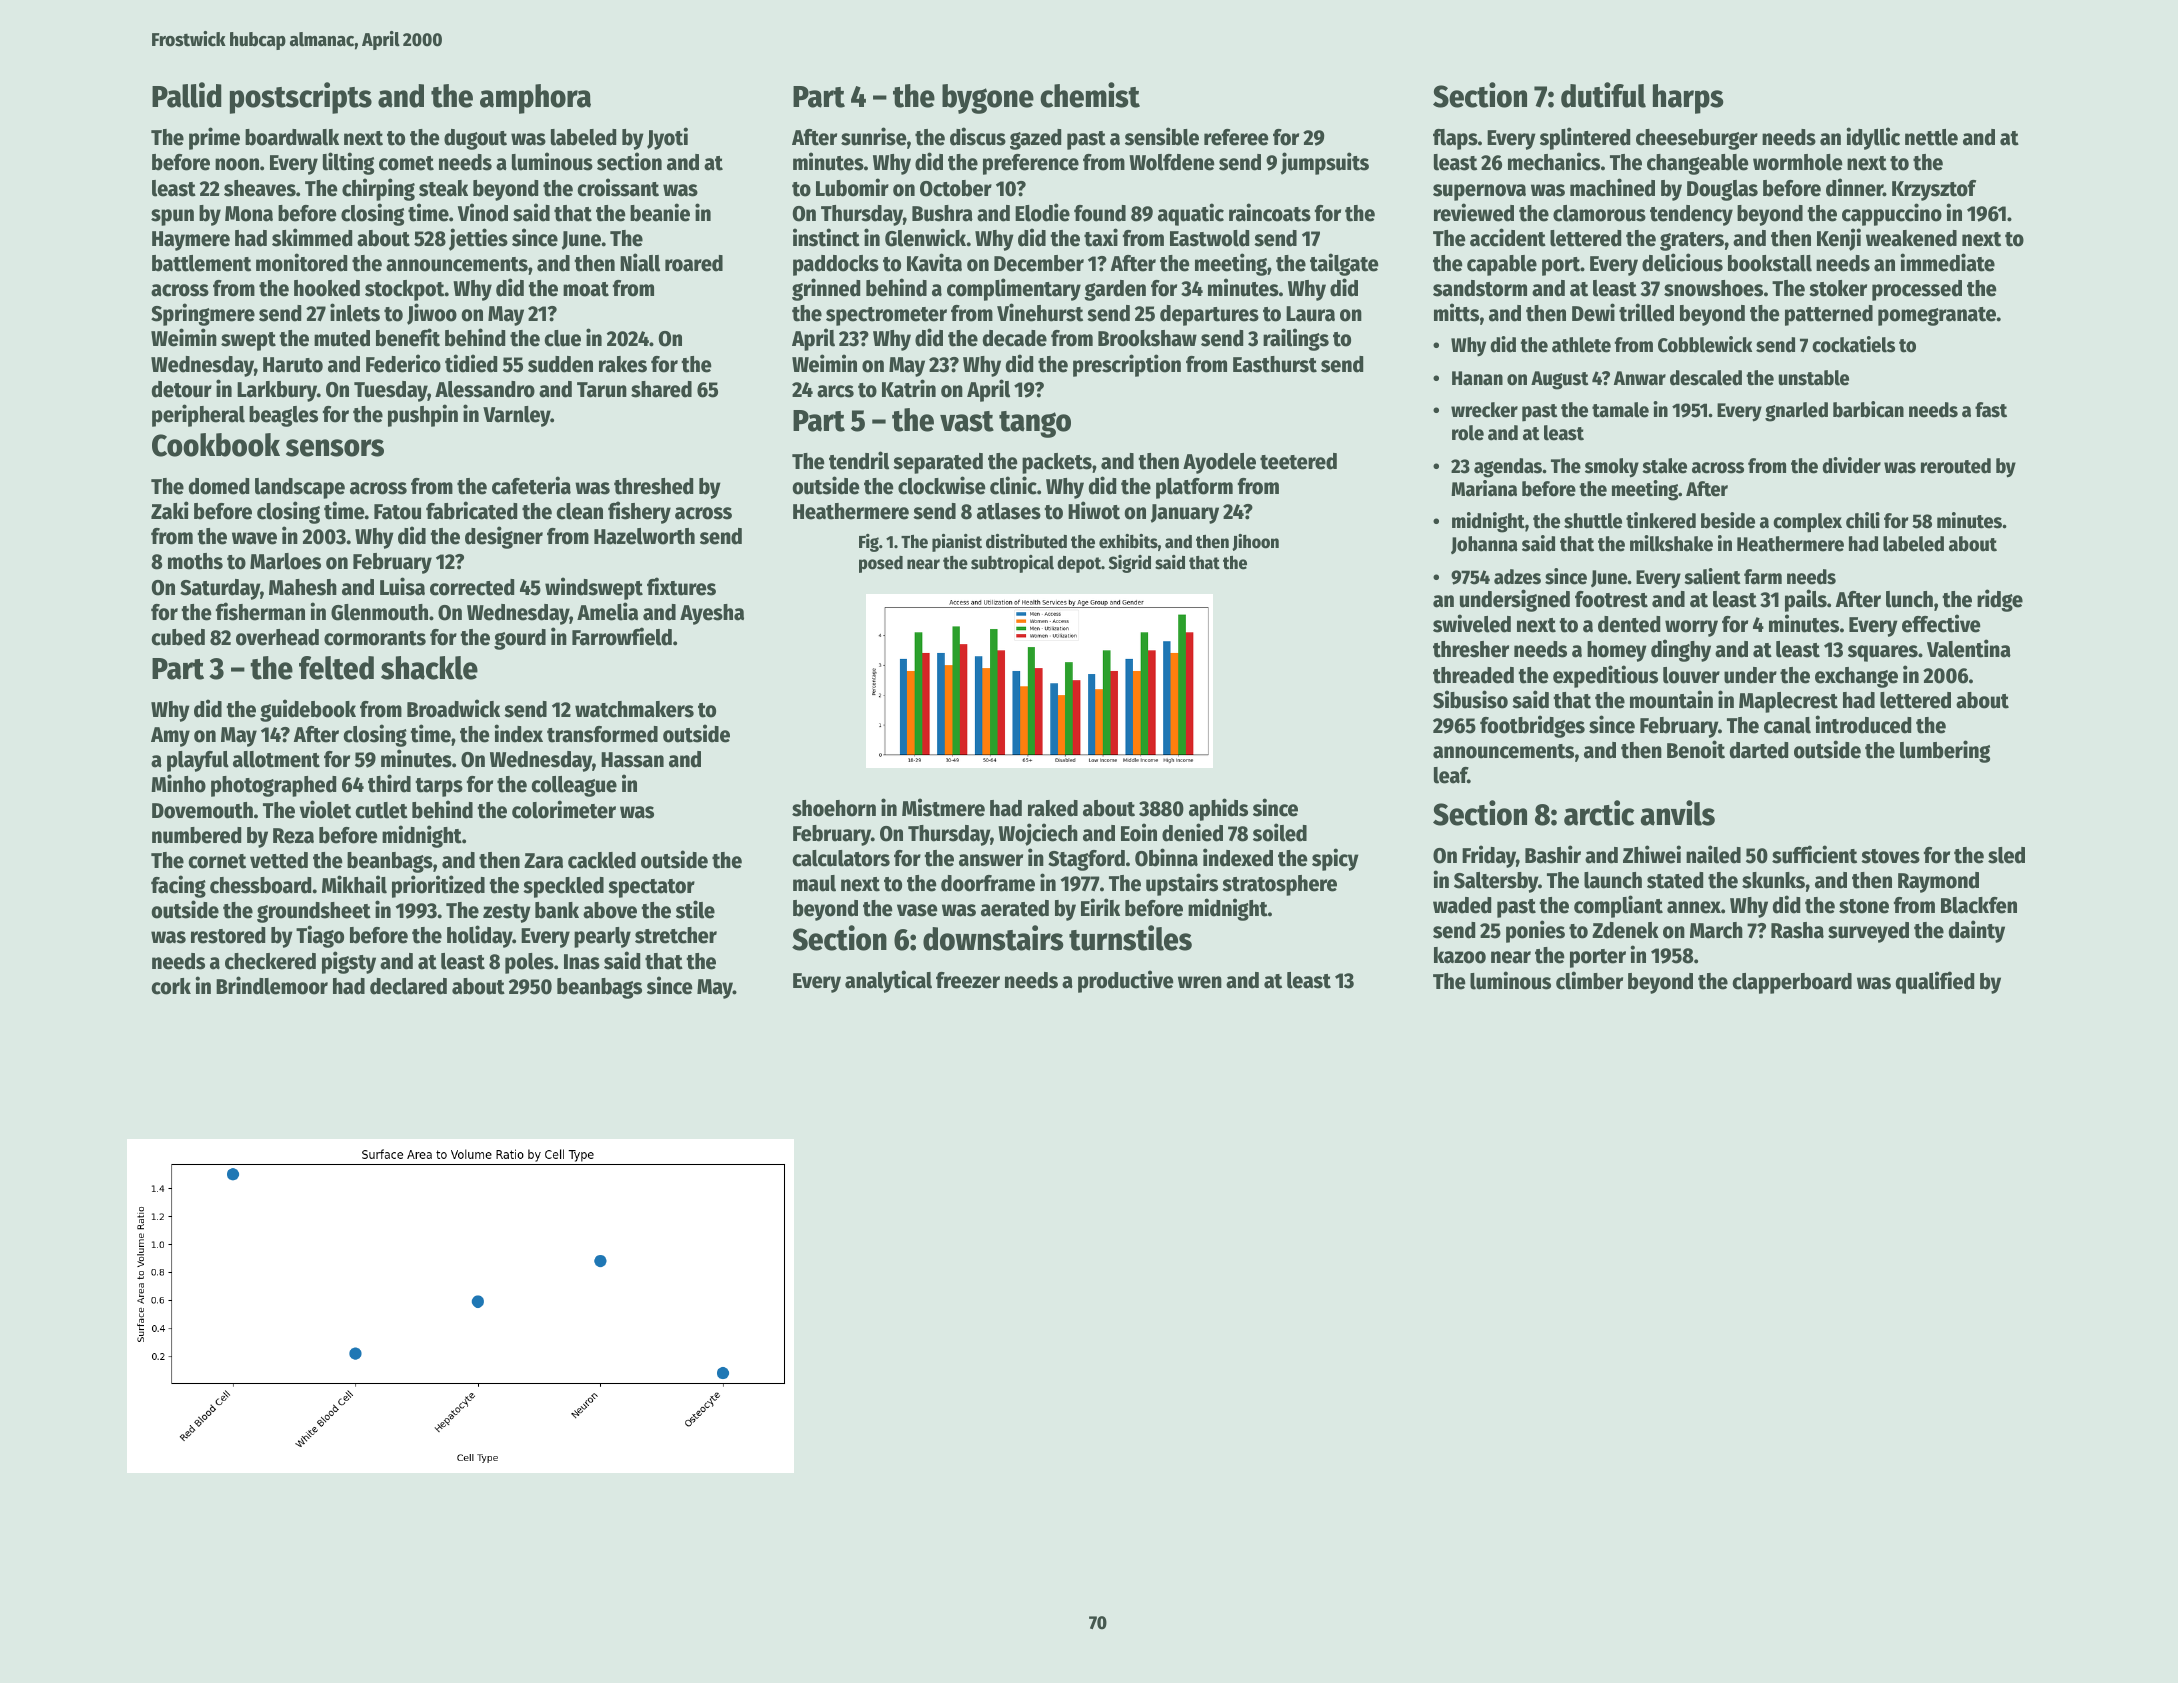 Image resolution: width=2178 pixels, height=1683 pixels. I want to click on chemist, so click(1090, 95).
